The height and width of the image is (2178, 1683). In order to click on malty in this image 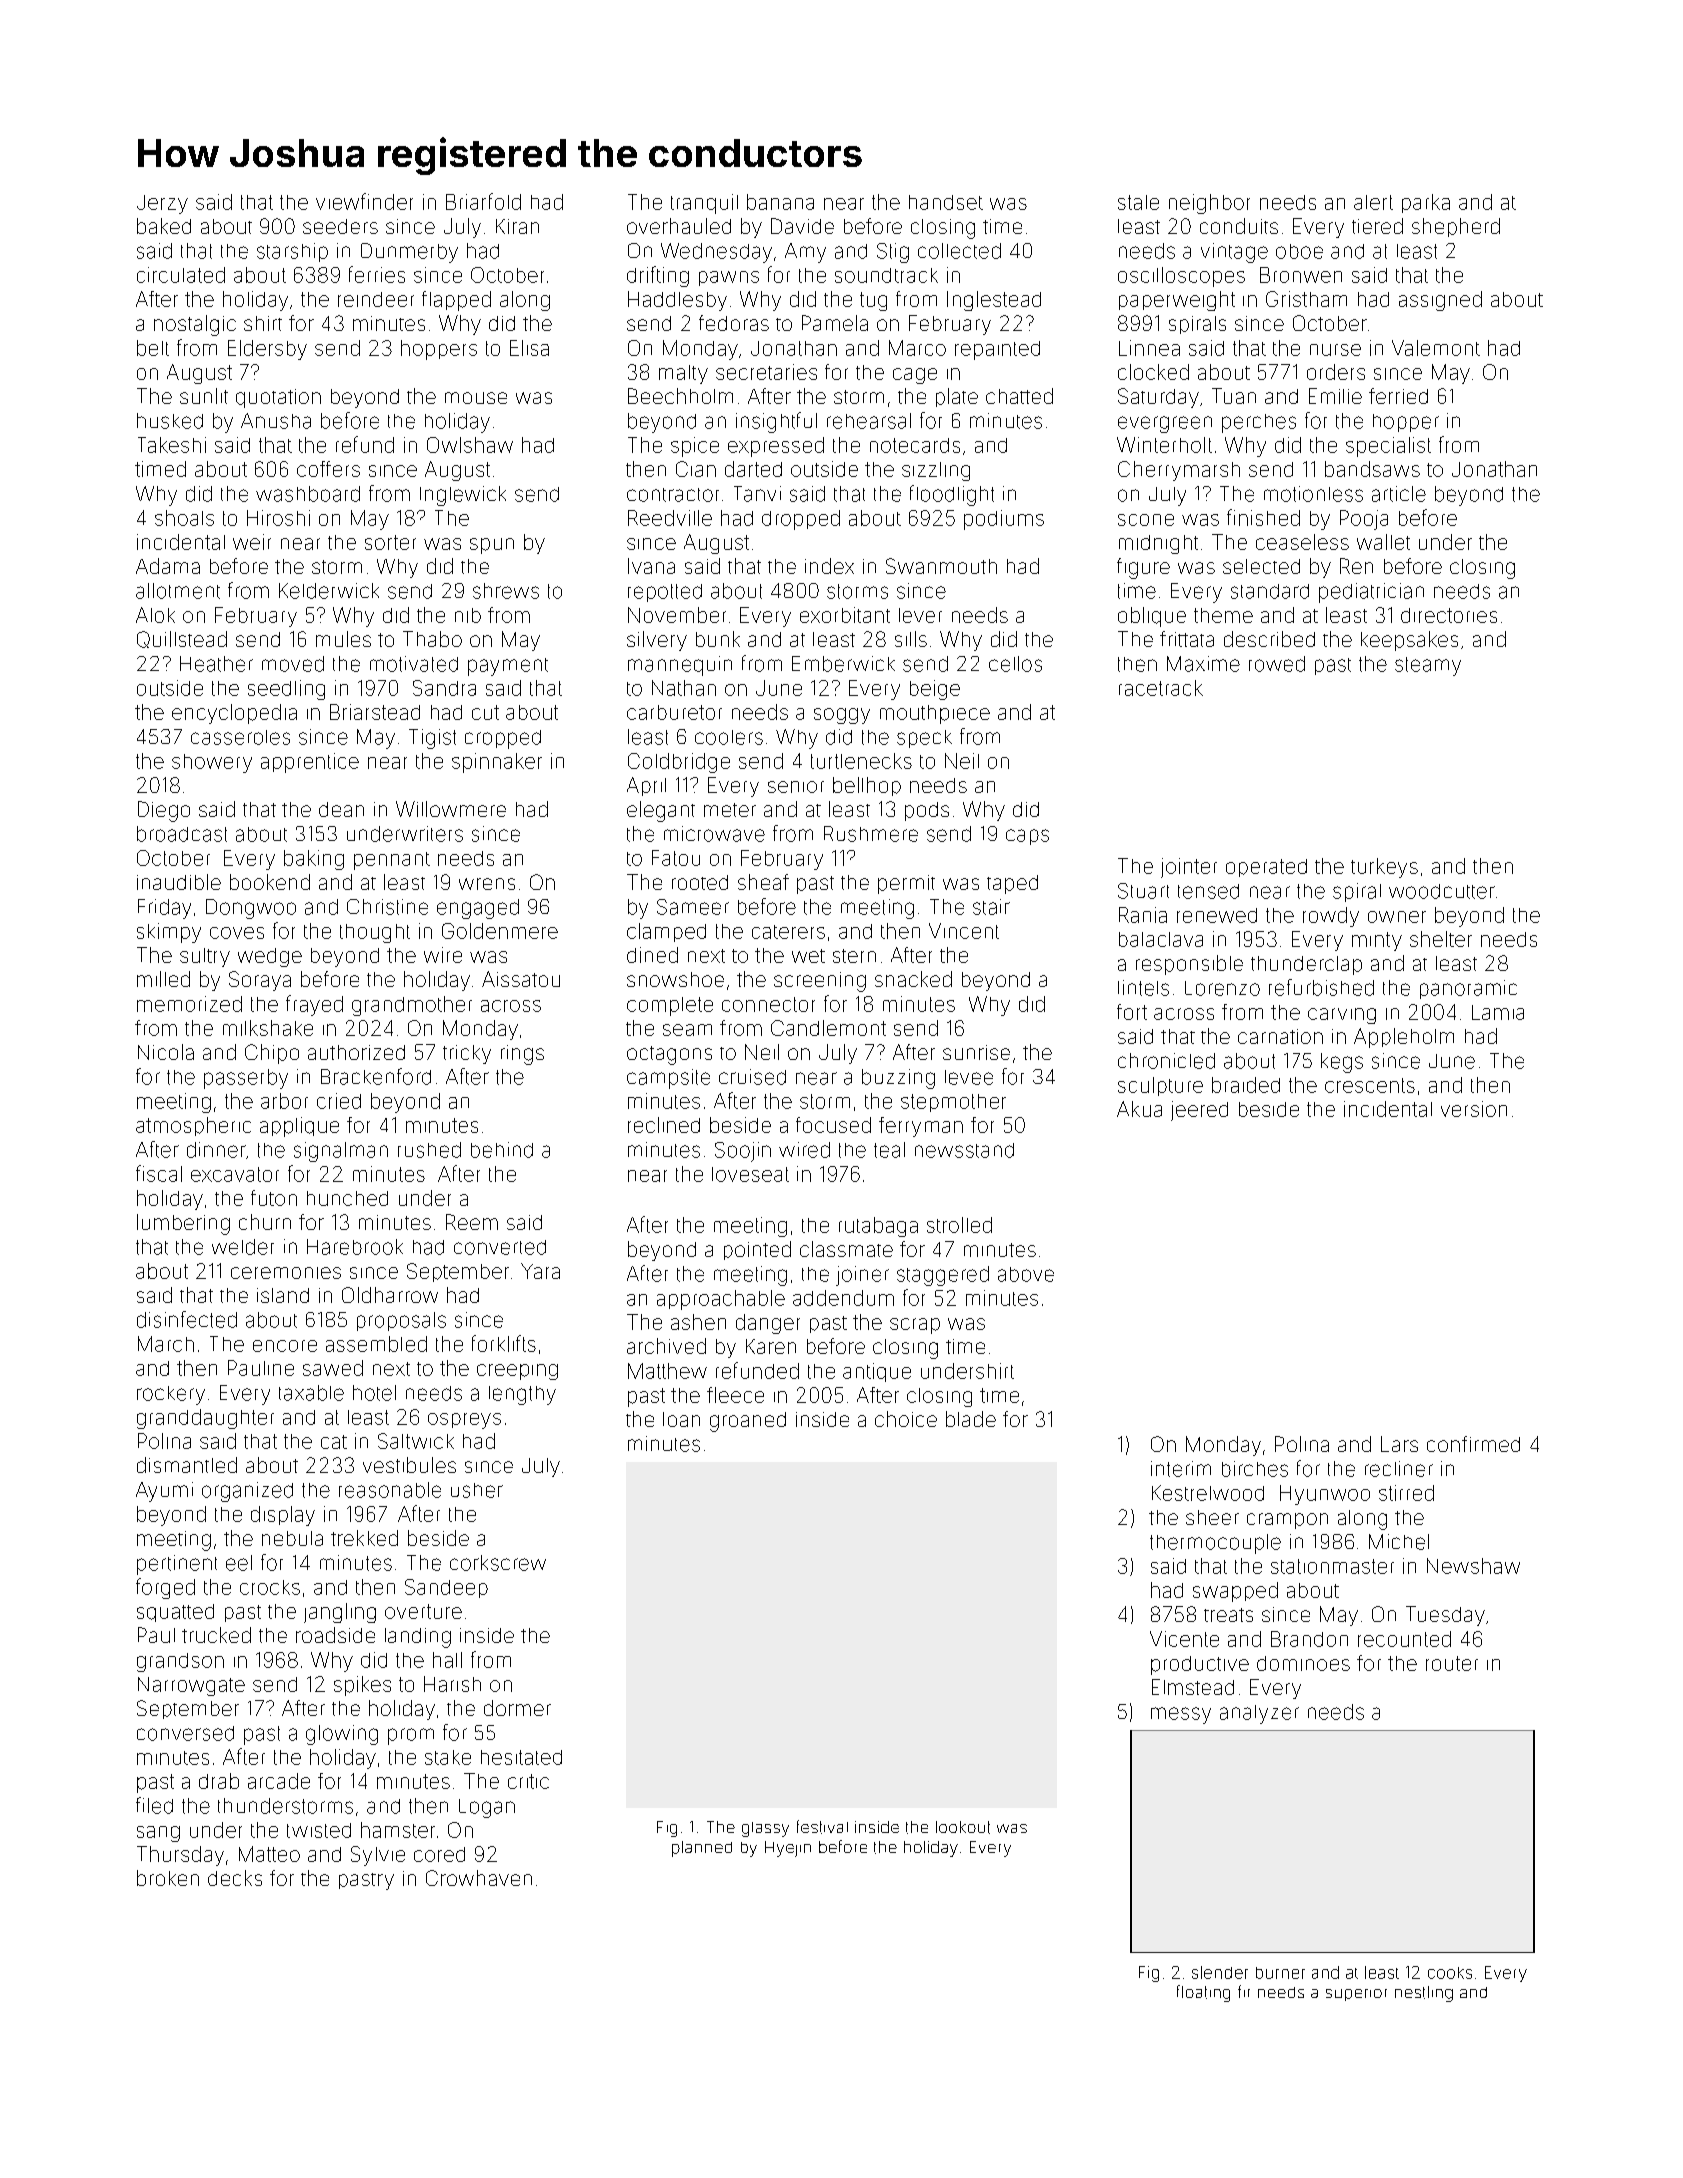, I will do `click(683, 374)`.
